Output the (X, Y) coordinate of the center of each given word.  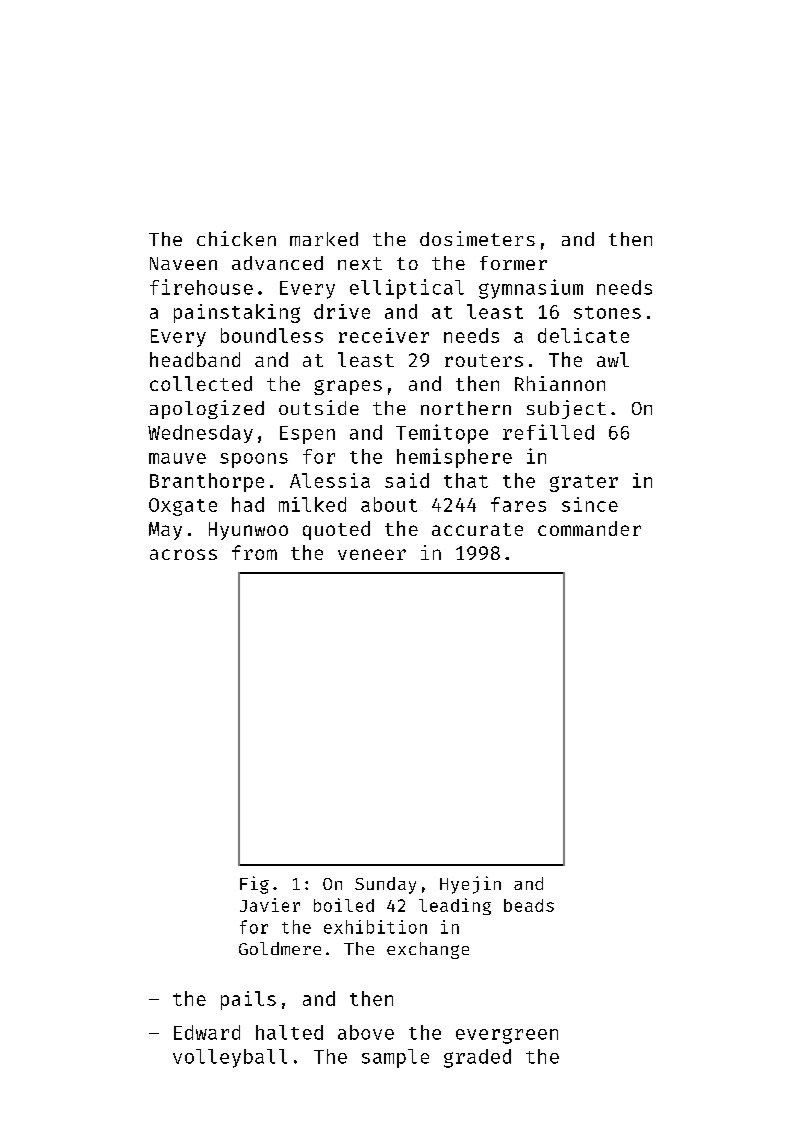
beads (529, 905)
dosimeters (477, 238)
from (254, 552)
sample (395, 1058)
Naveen (183, 263)
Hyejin (470, 885)
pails (248, 1000)
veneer (372, 554)
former (513, 263)
